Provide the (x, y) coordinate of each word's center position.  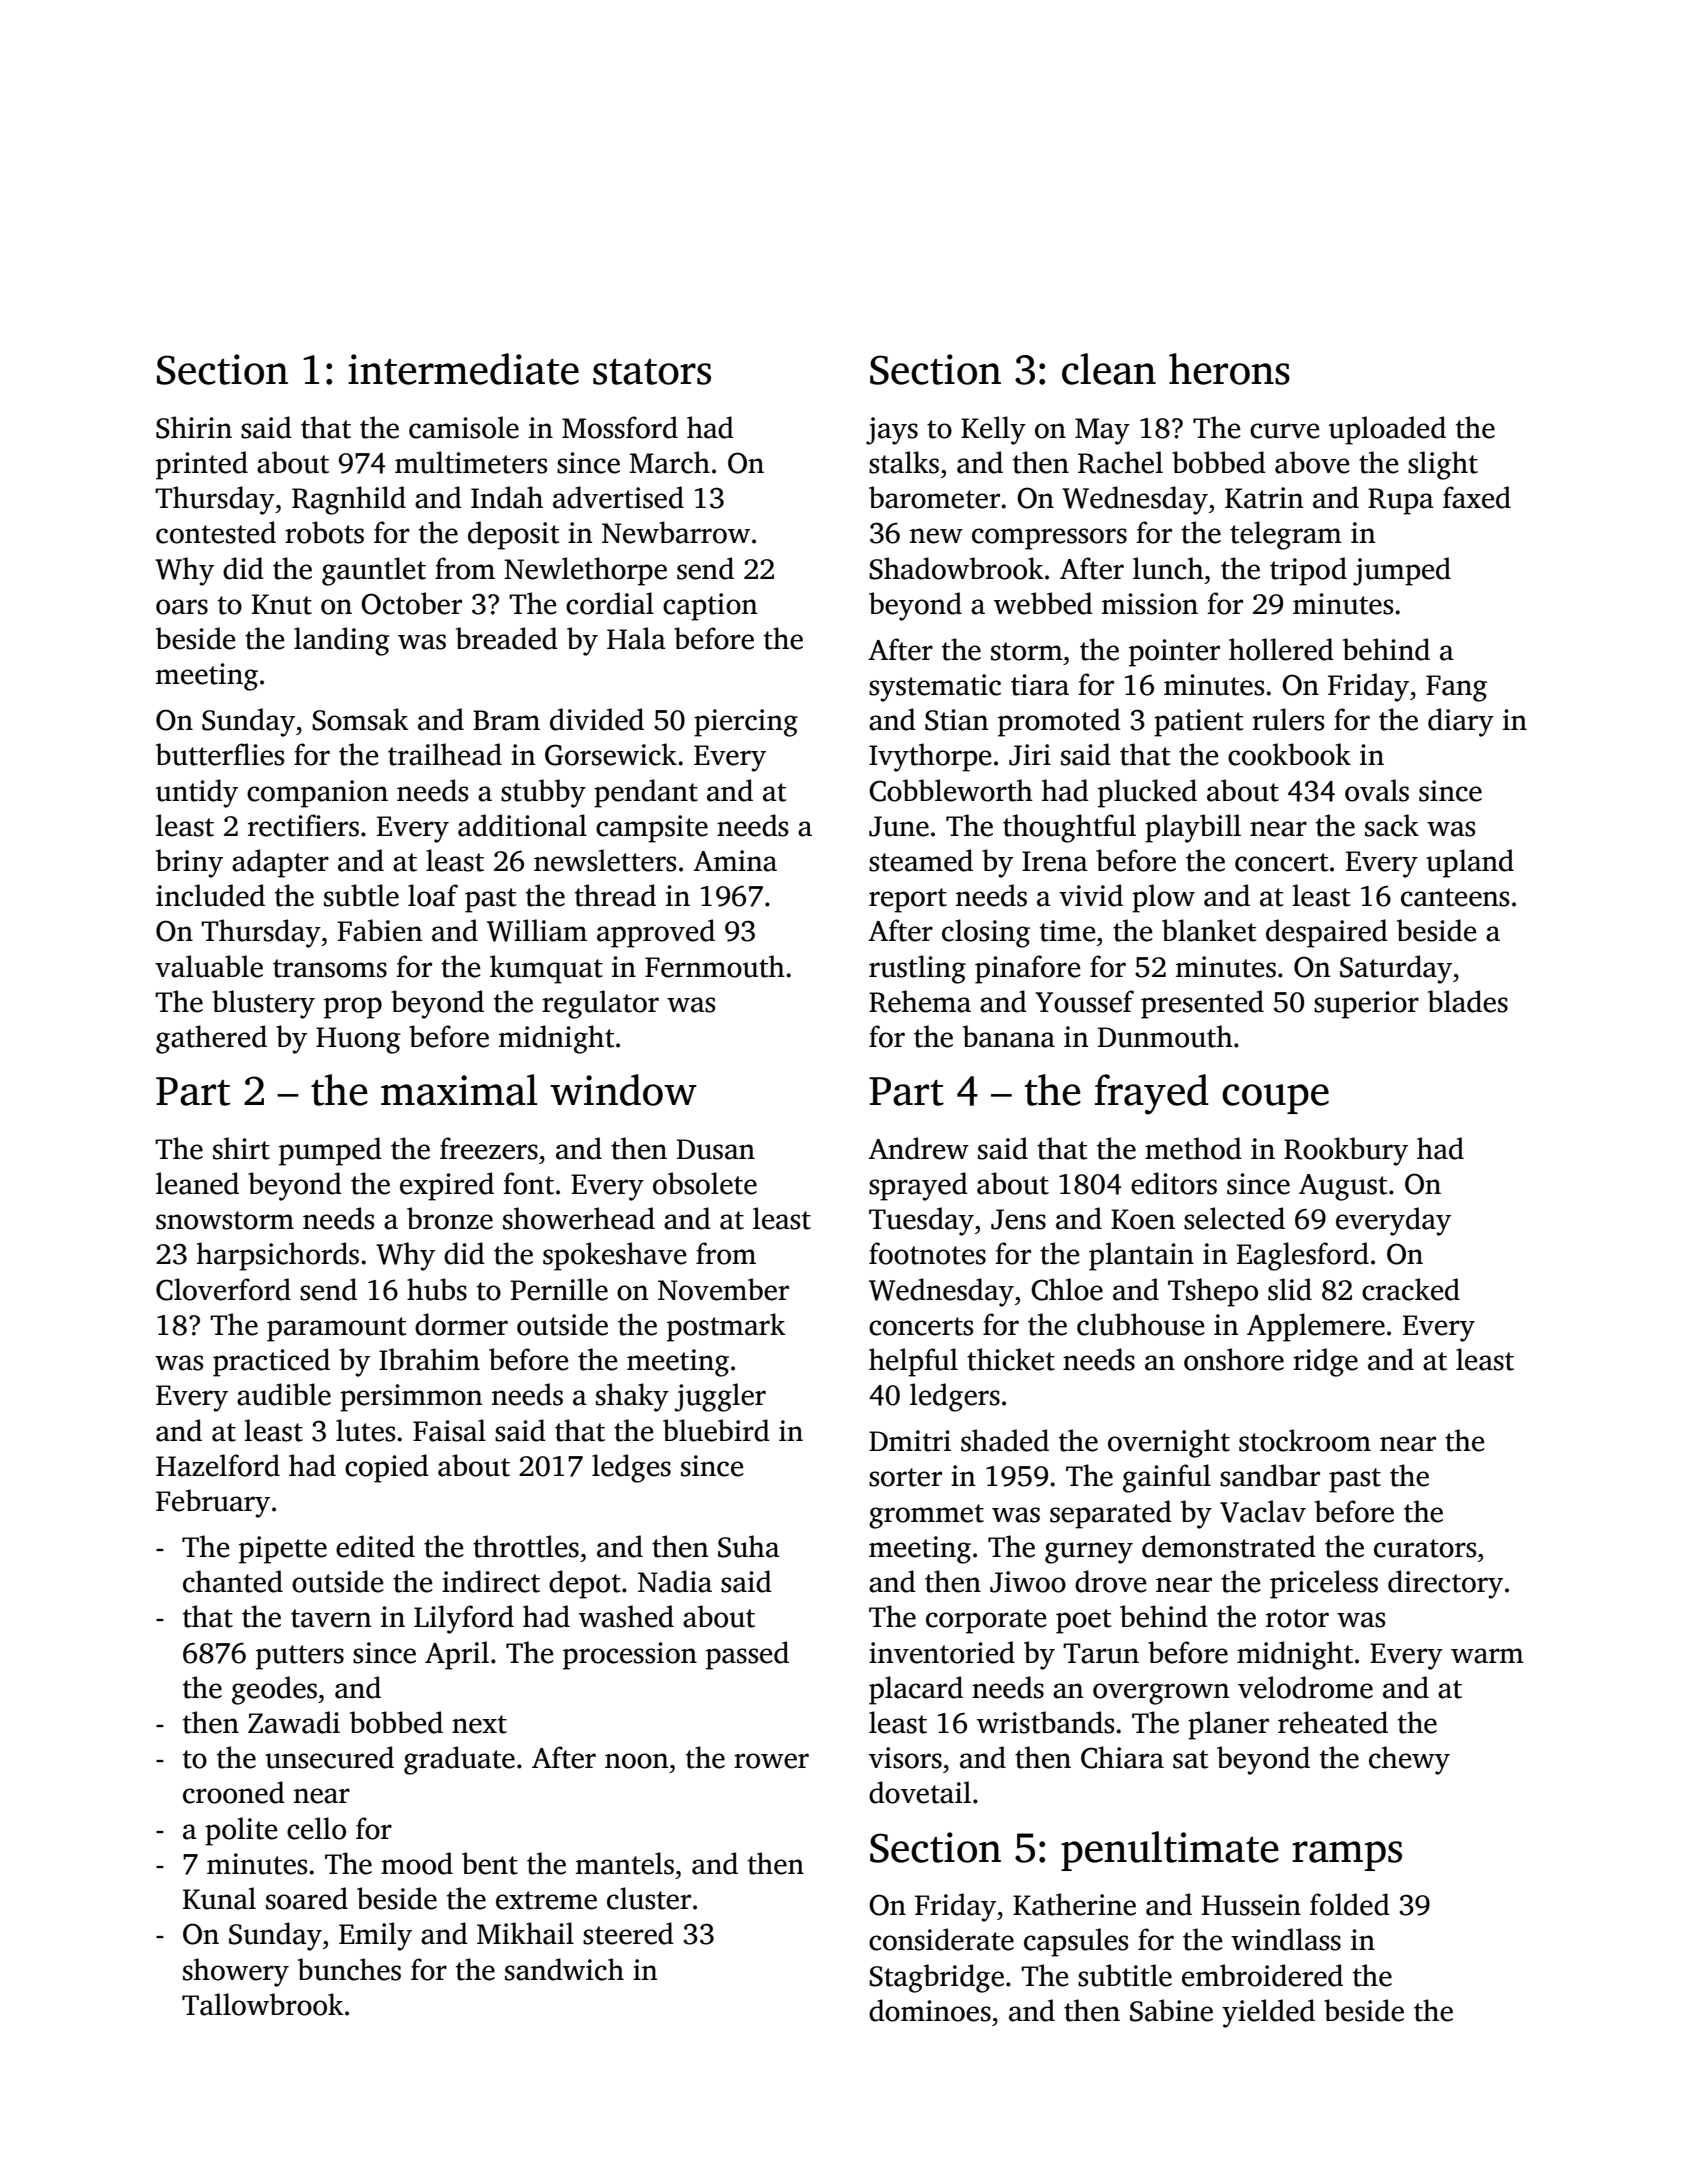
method (1193, 1148)
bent (490, 1863)
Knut (282, 604)
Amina (735, 861)
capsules (1076, 1942)
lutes (365, 1430)
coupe (1275, 1099)
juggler (720, 1397)
